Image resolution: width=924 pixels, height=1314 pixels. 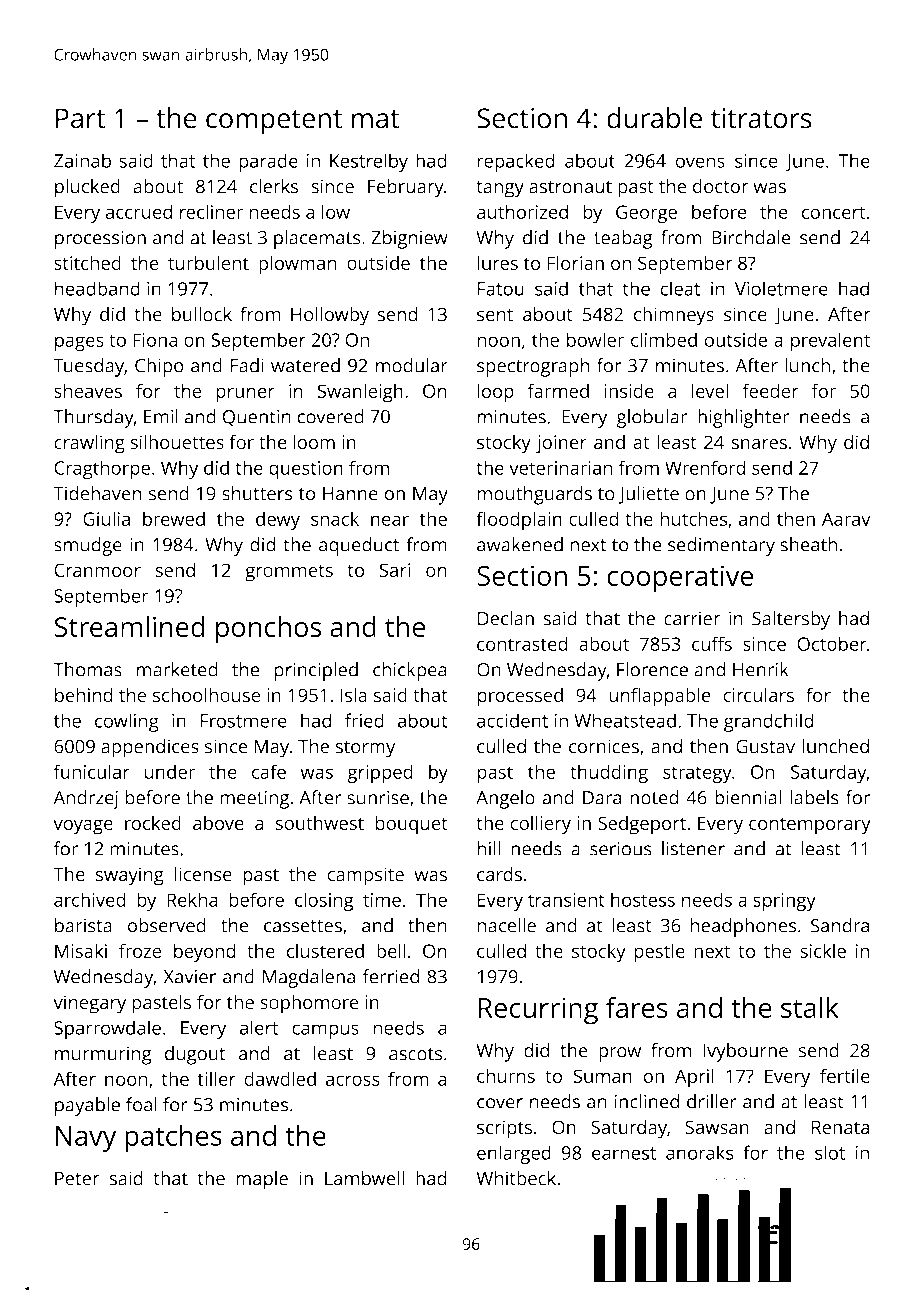 What do you see at coordinates (654, 797) in the screenshot?
I see `noted` at bounding box center [654, 797].
